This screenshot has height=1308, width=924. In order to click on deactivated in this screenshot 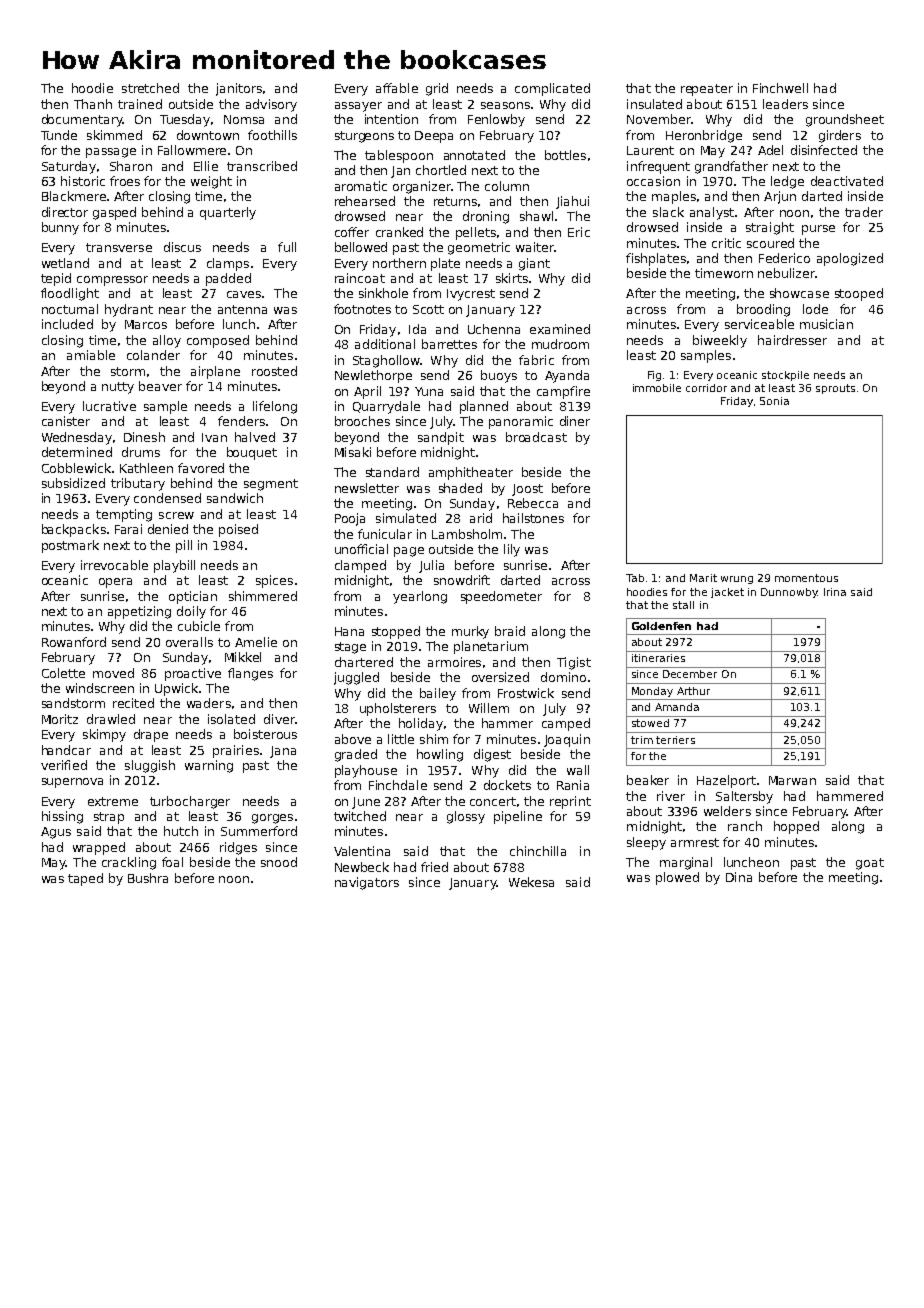, I will do `click(847, 181)`.
